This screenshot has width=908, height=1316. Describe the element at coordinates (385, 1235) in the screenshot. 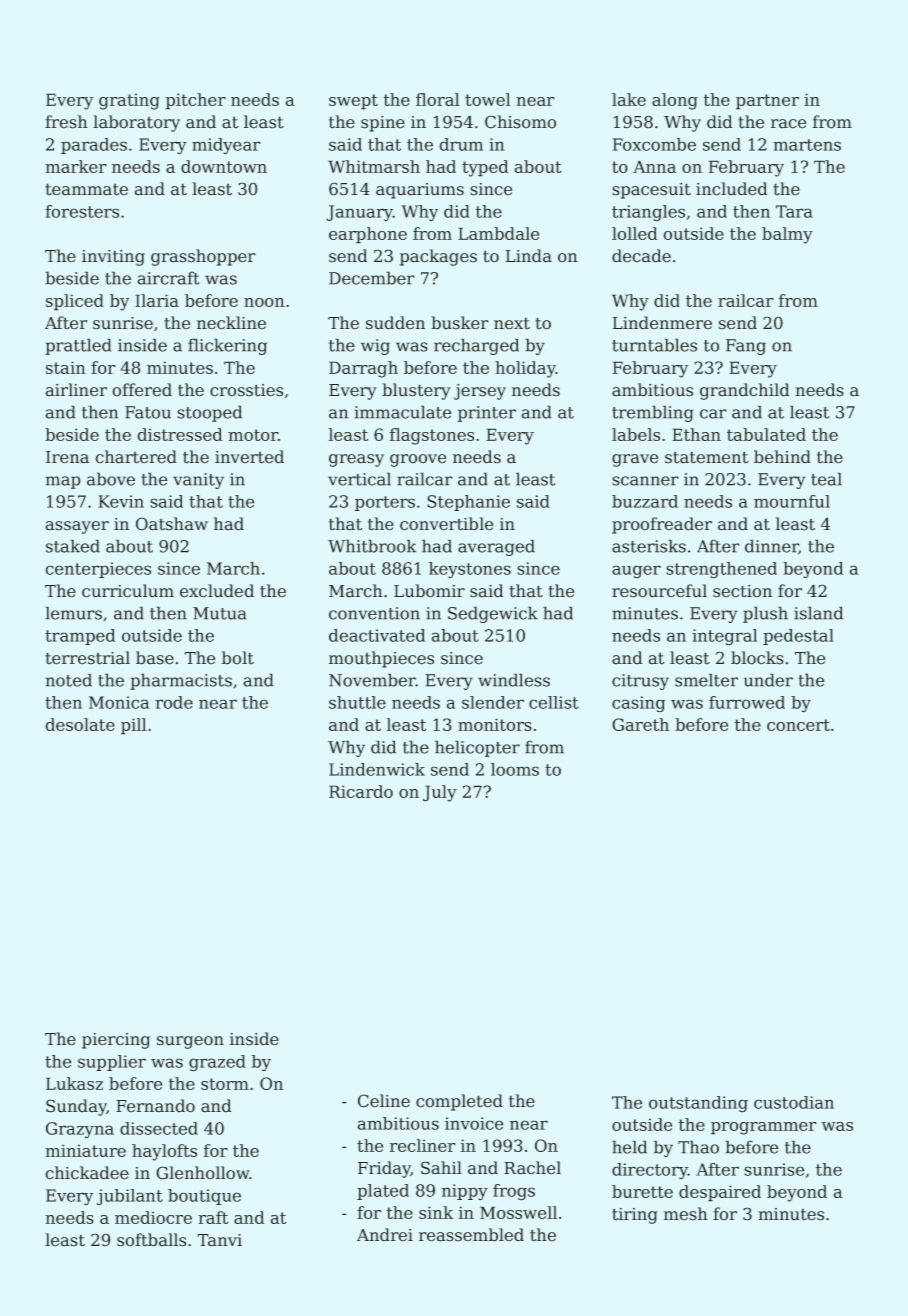

I see `Andrei` at that location.
